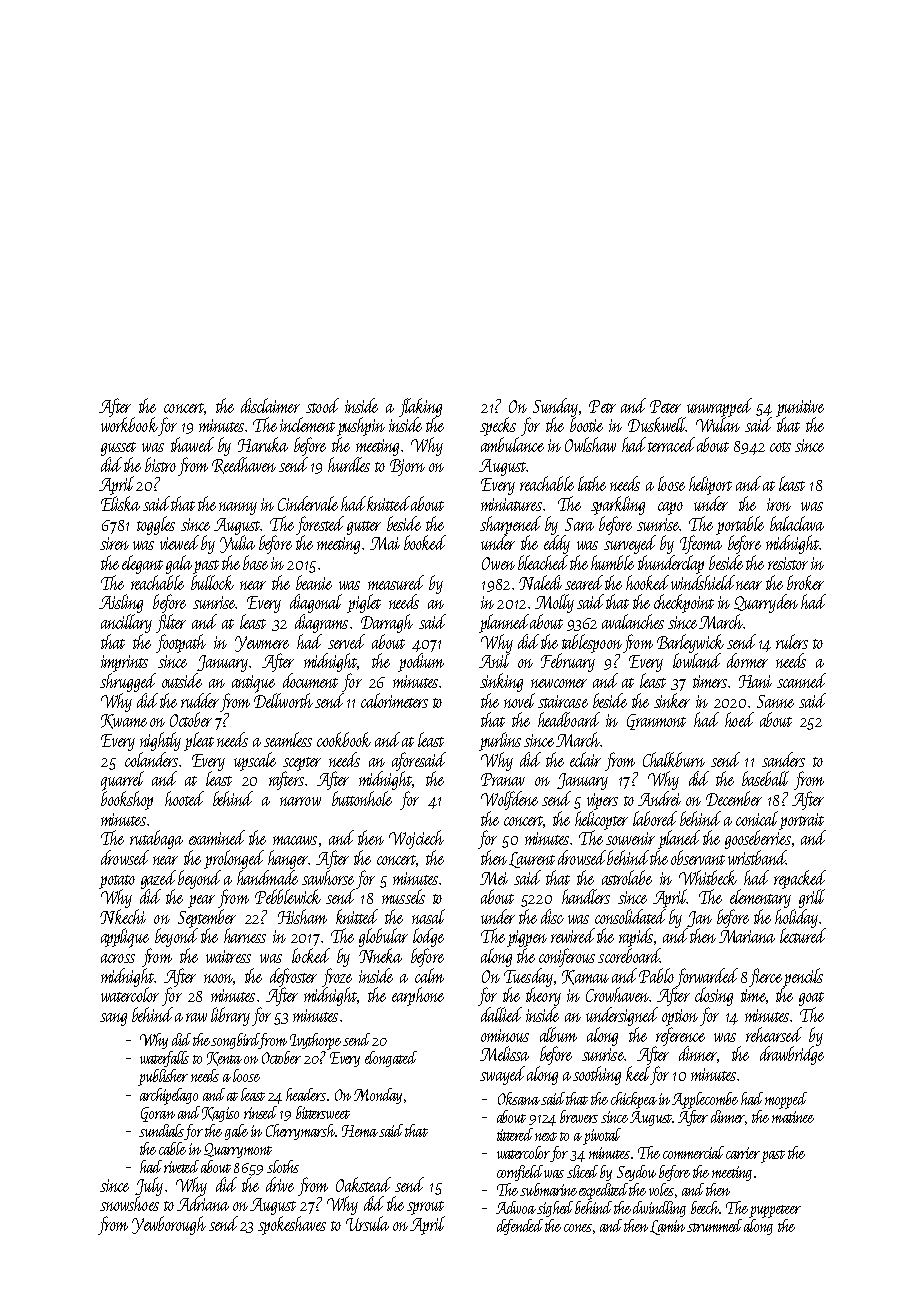 Image resolution: width=924 pixels, height=1308 pixels. I want to click on sparkling, so click(618, 505).
